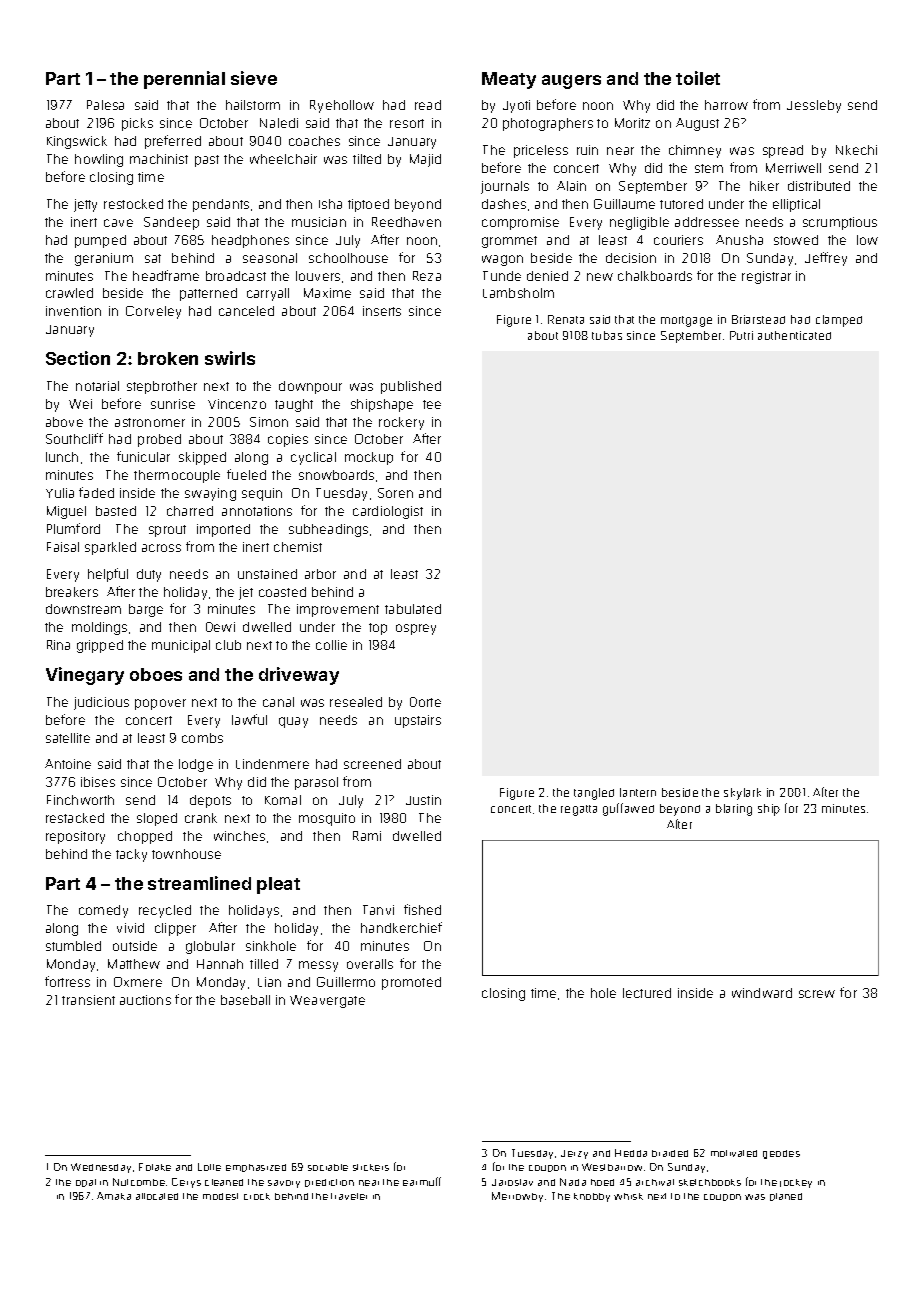 The image size is (924, 1308). Describe the element at coordinates (264, 964) in the screenshot. I see `tilled` at that location.
